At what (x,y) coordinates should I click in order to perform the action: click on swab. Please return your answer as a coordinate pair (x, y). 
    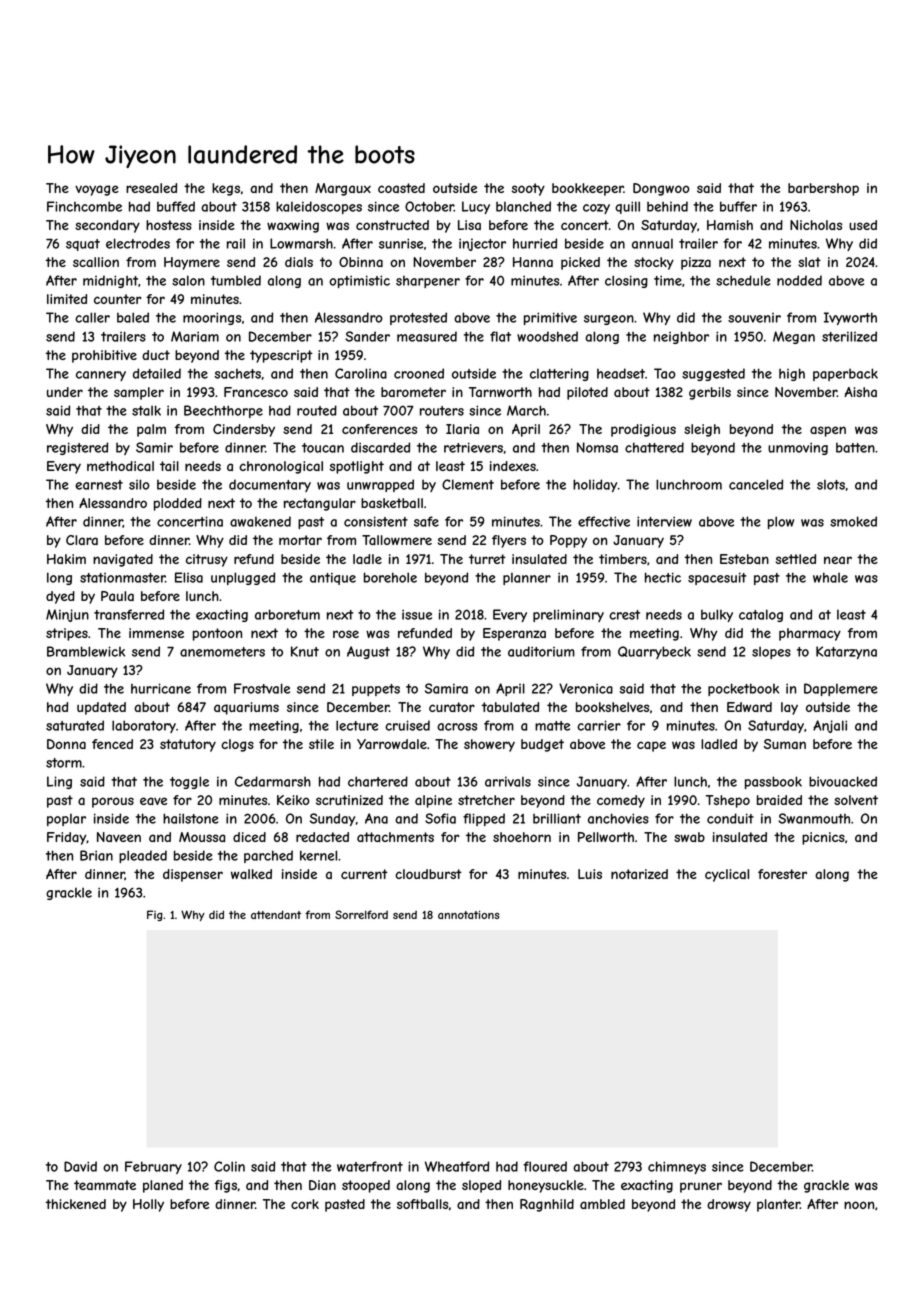
    Looking at the image, I should click on (689, 837).
